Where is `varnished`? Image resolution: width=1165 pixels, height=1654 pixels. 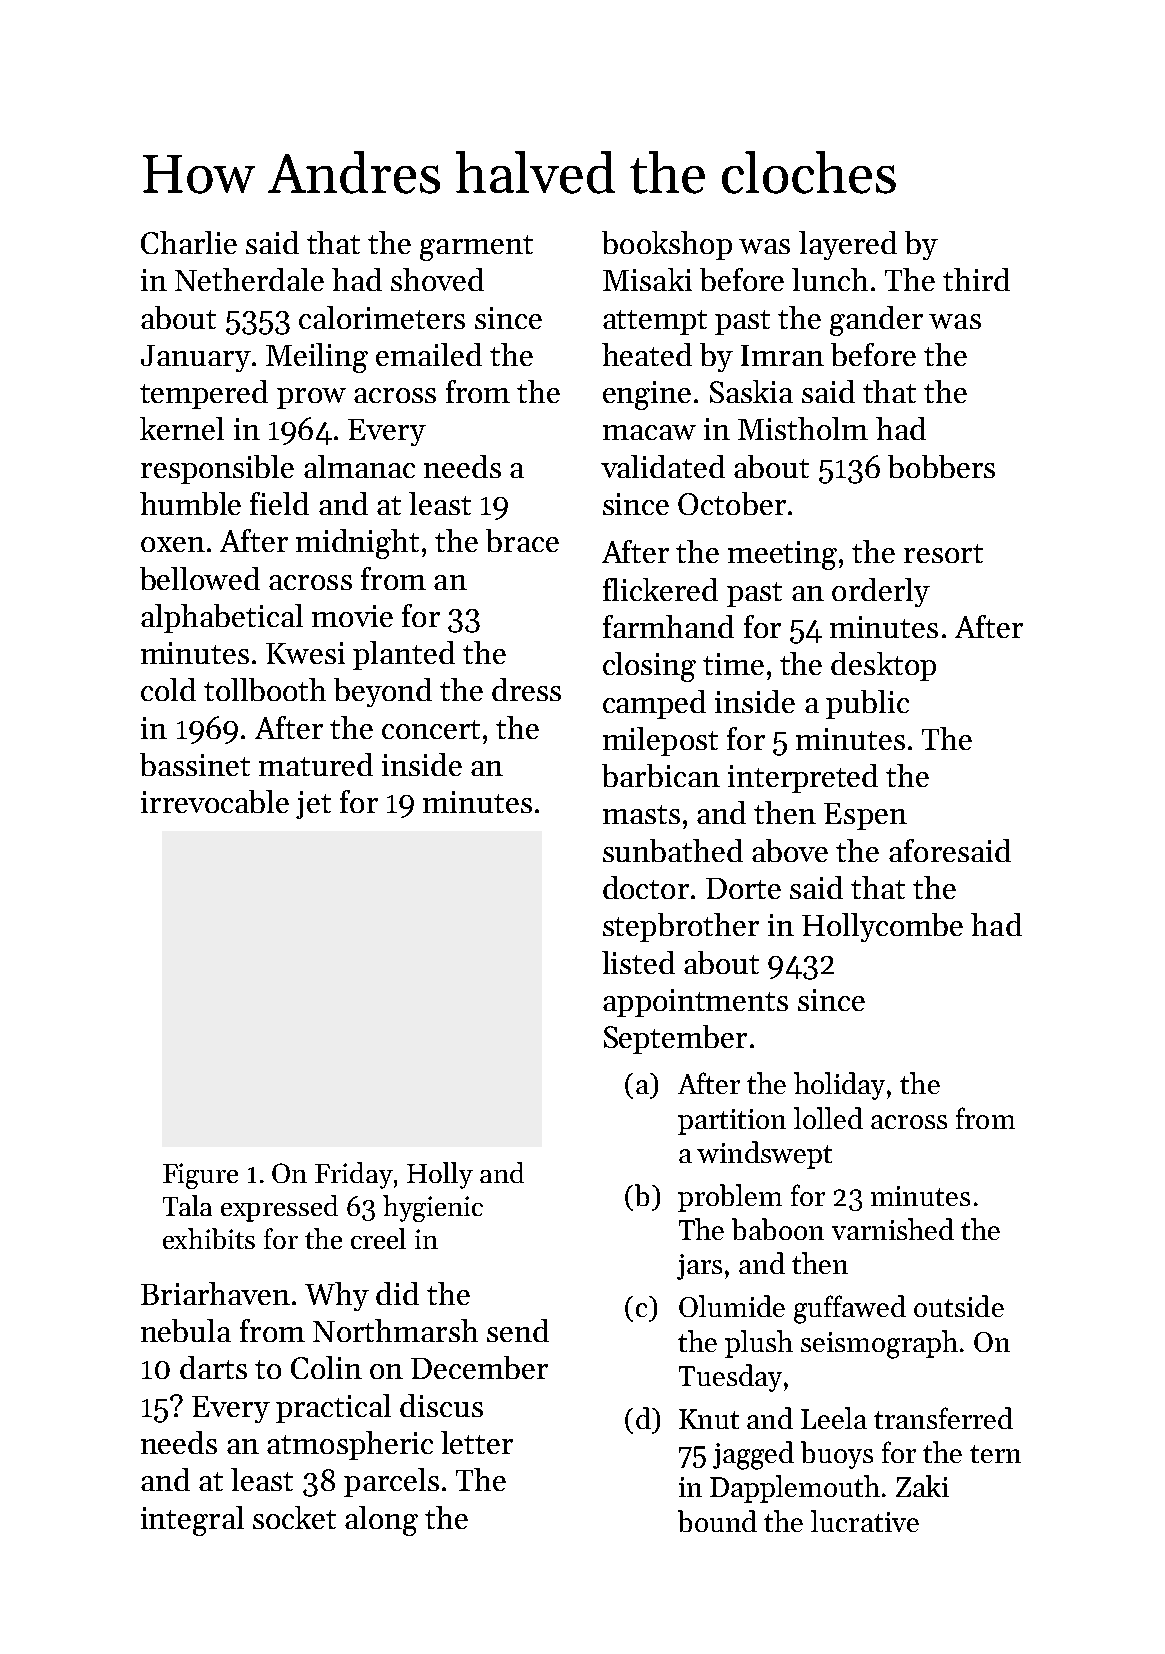
varnished is located at coordinates (893, 1229).
